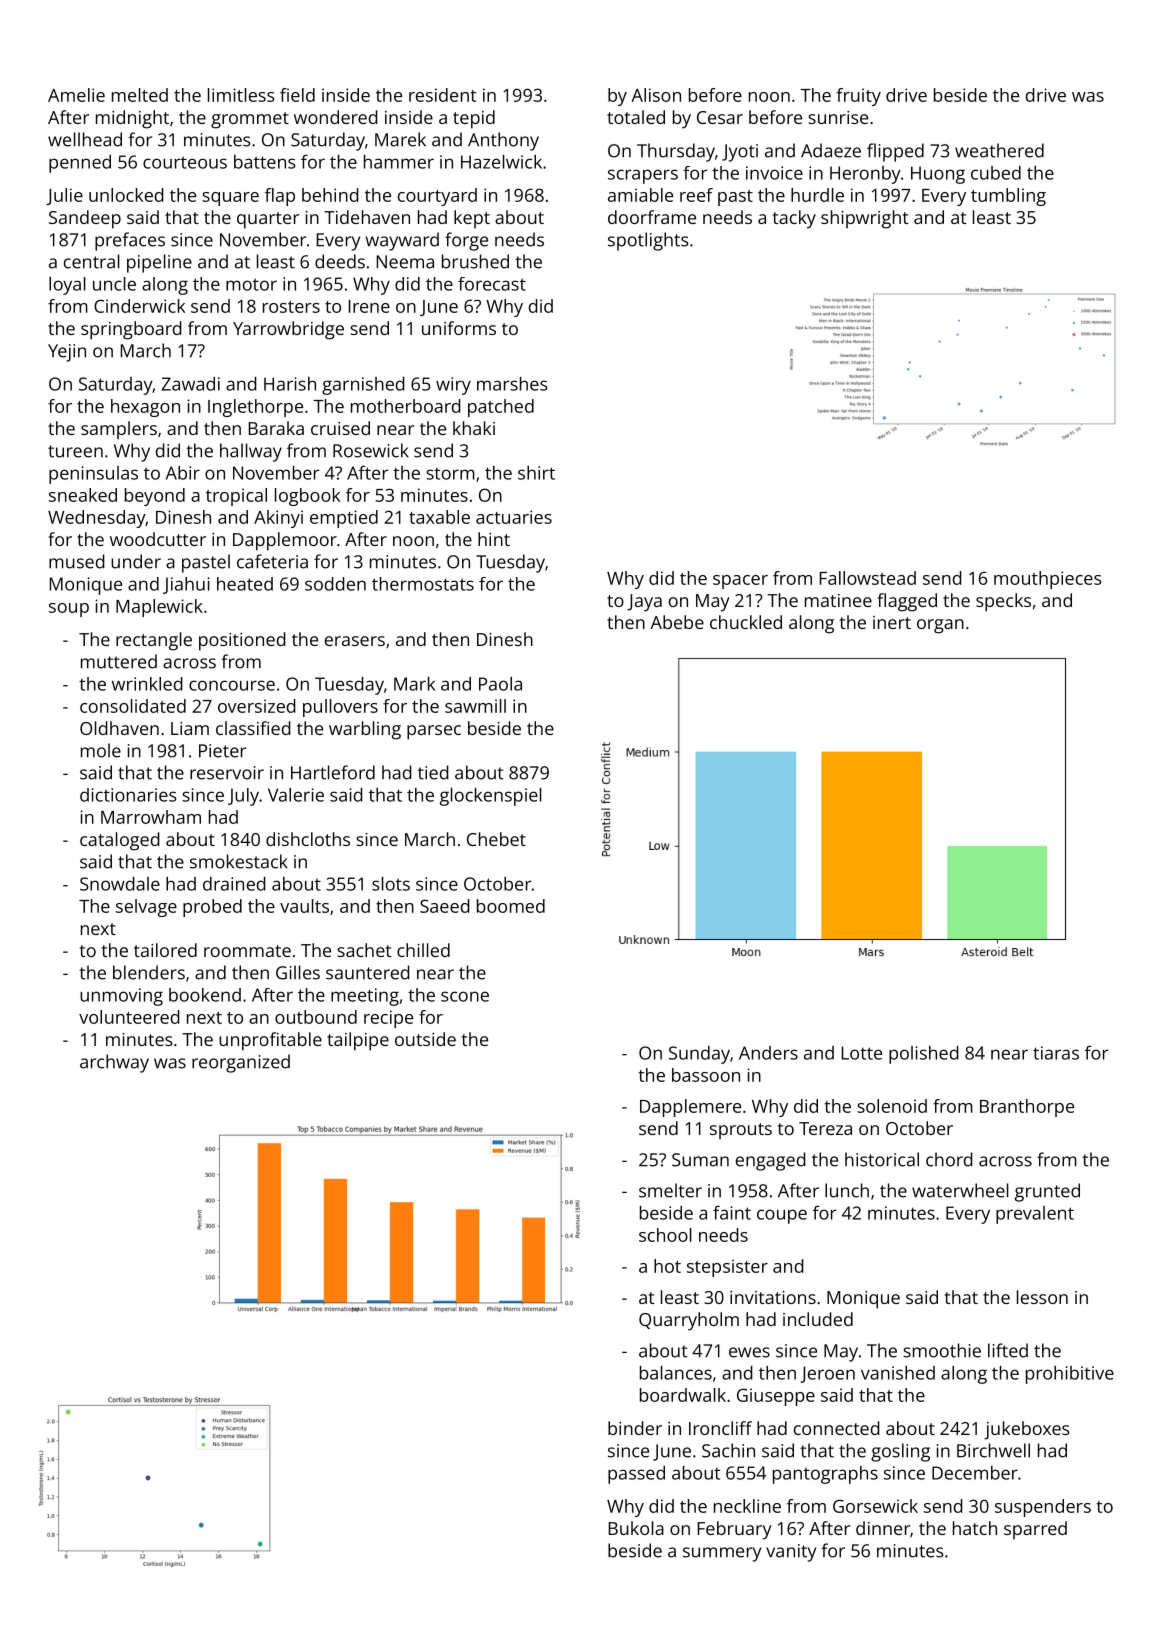 The width and height of the screenshot is (1163, 1644). Describe the element at coordinates (883, 1528) in the screenshot. I see `dinner` at that location.
